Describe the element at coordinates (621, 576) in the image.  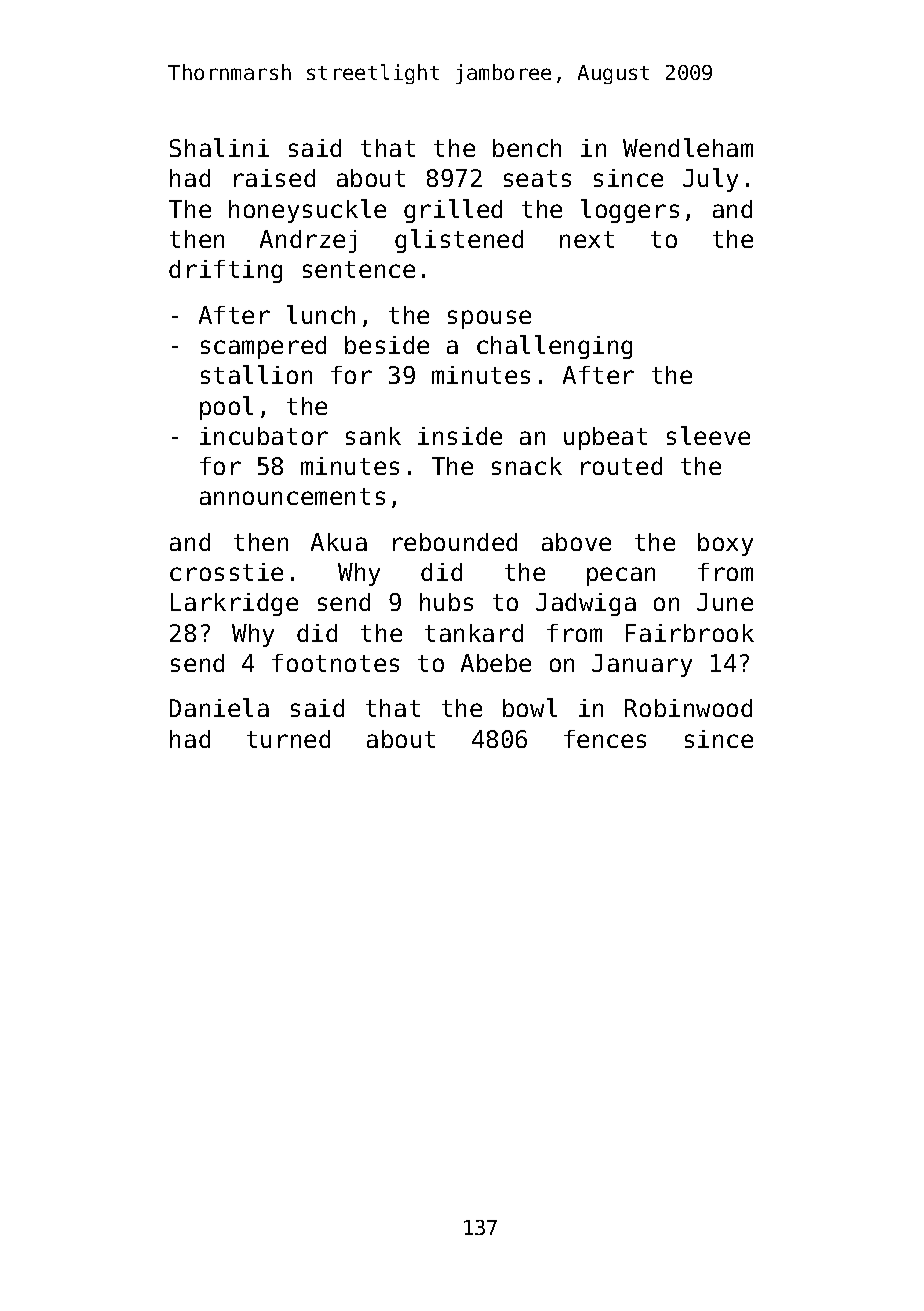
I see `pecan` at that location.
